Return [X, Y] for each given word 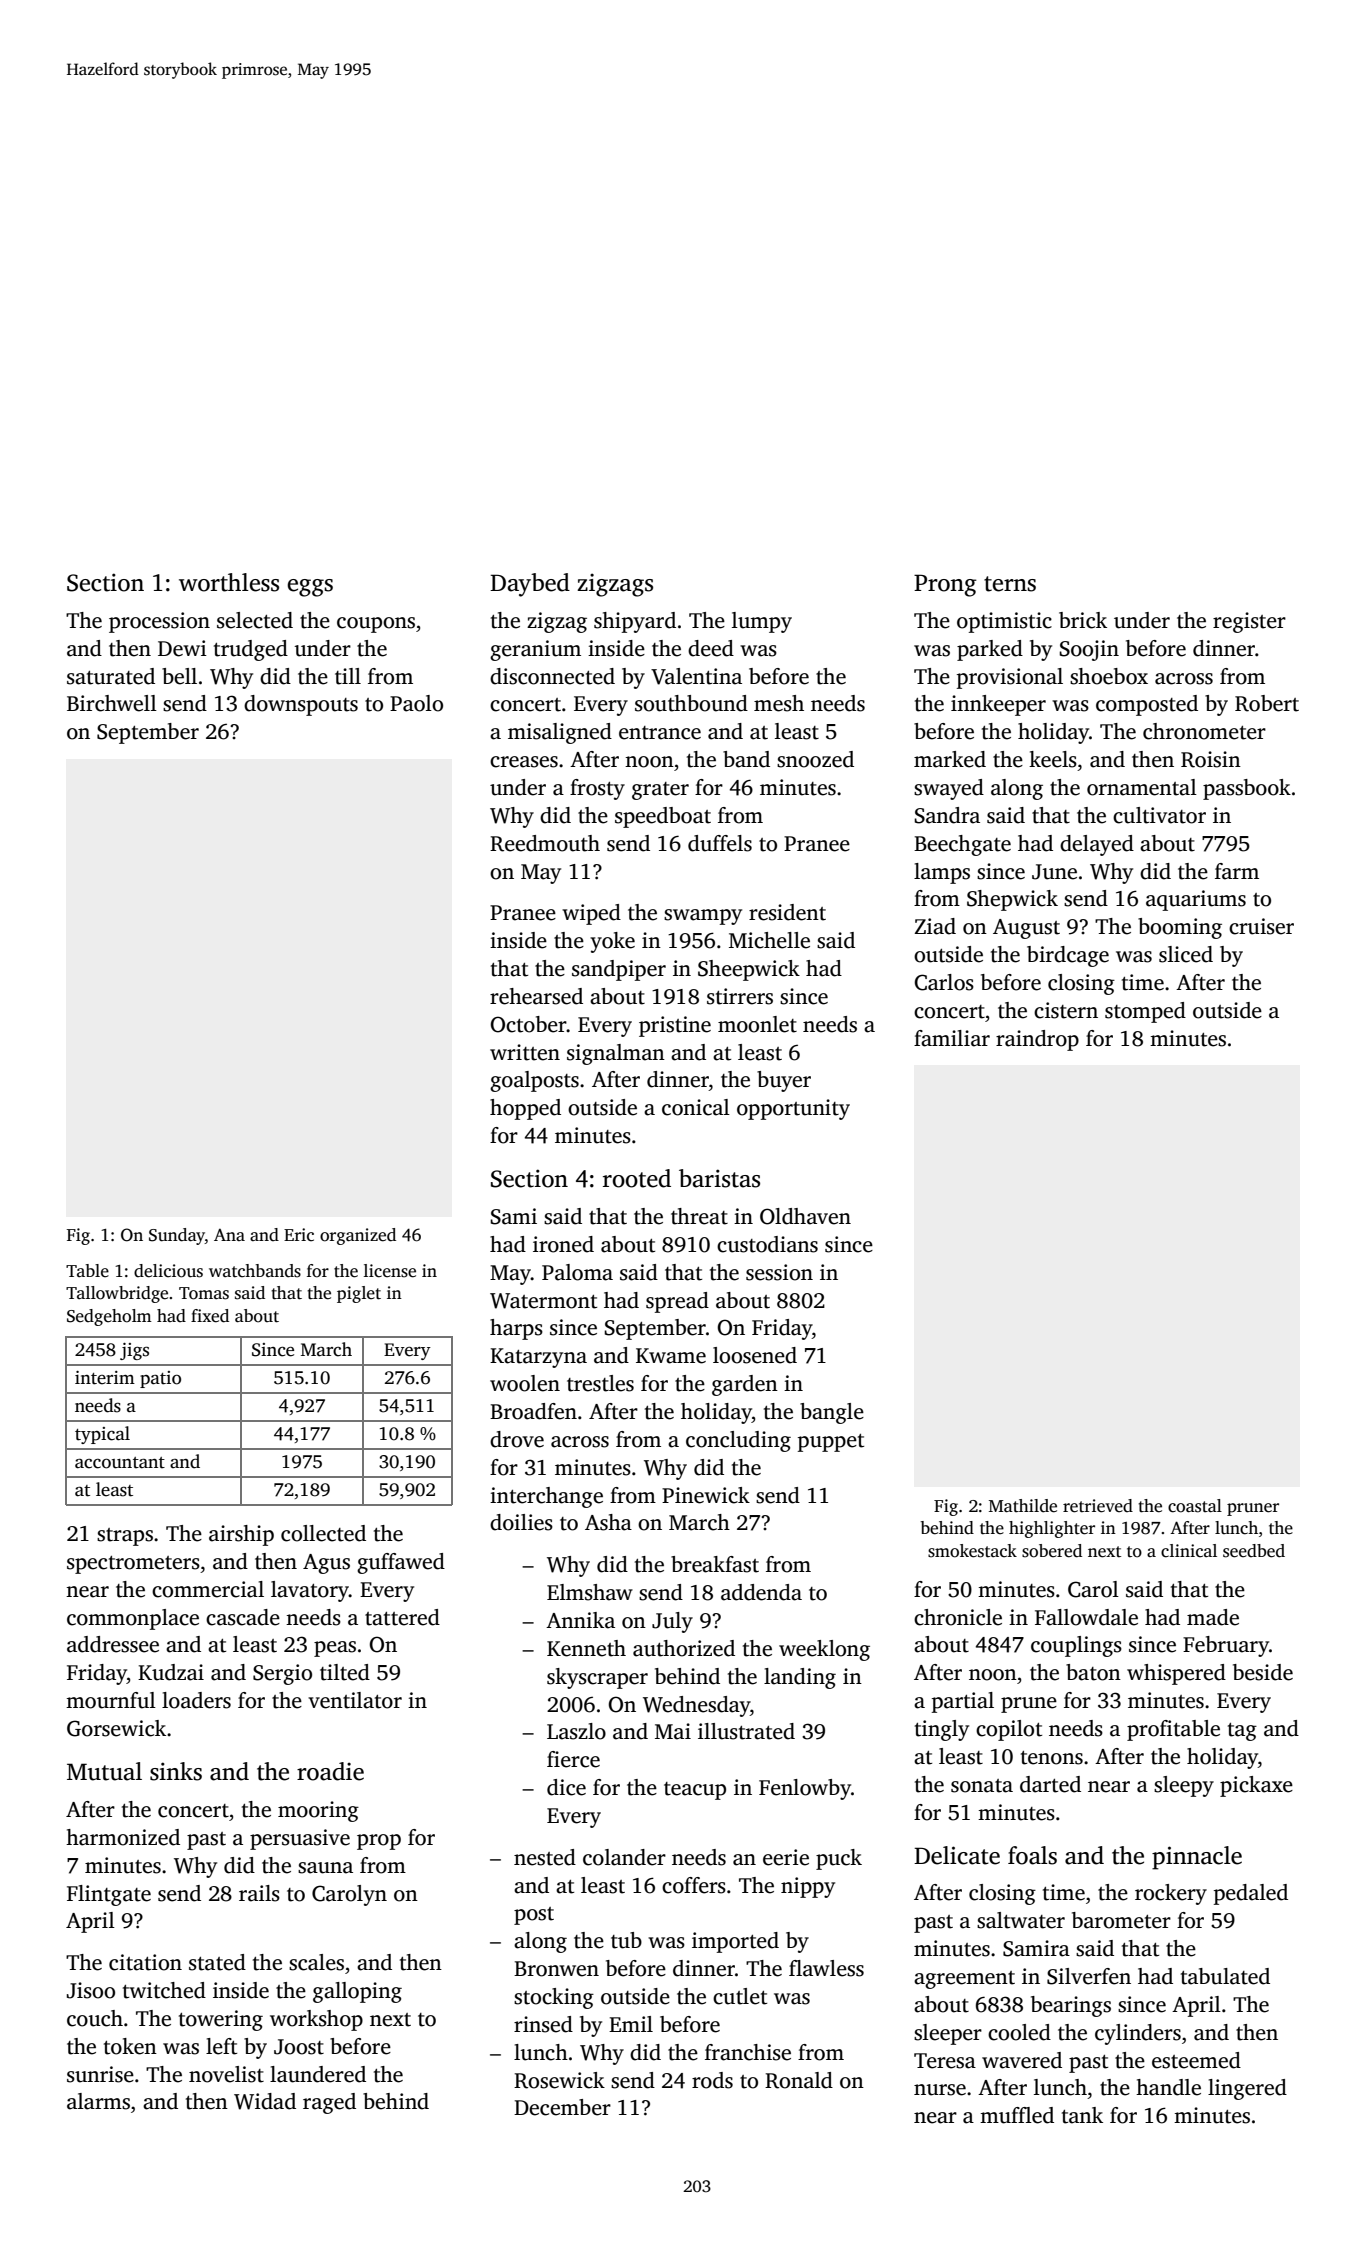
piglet [359, 1294]
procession [159, 622]
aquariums [1196, 900]
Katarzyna [538, 1358]
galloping [357, 1992]
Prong [945, 585]
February [1226, 1646]
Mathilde [1023, 1506]
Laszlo [576, 1731]
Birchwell [112, 703]
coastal [1195, 1506]
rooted [637, 1178]
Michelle [769, 940]
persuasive [300, 1839]
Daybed [530, 585]
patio [160, 1379]
